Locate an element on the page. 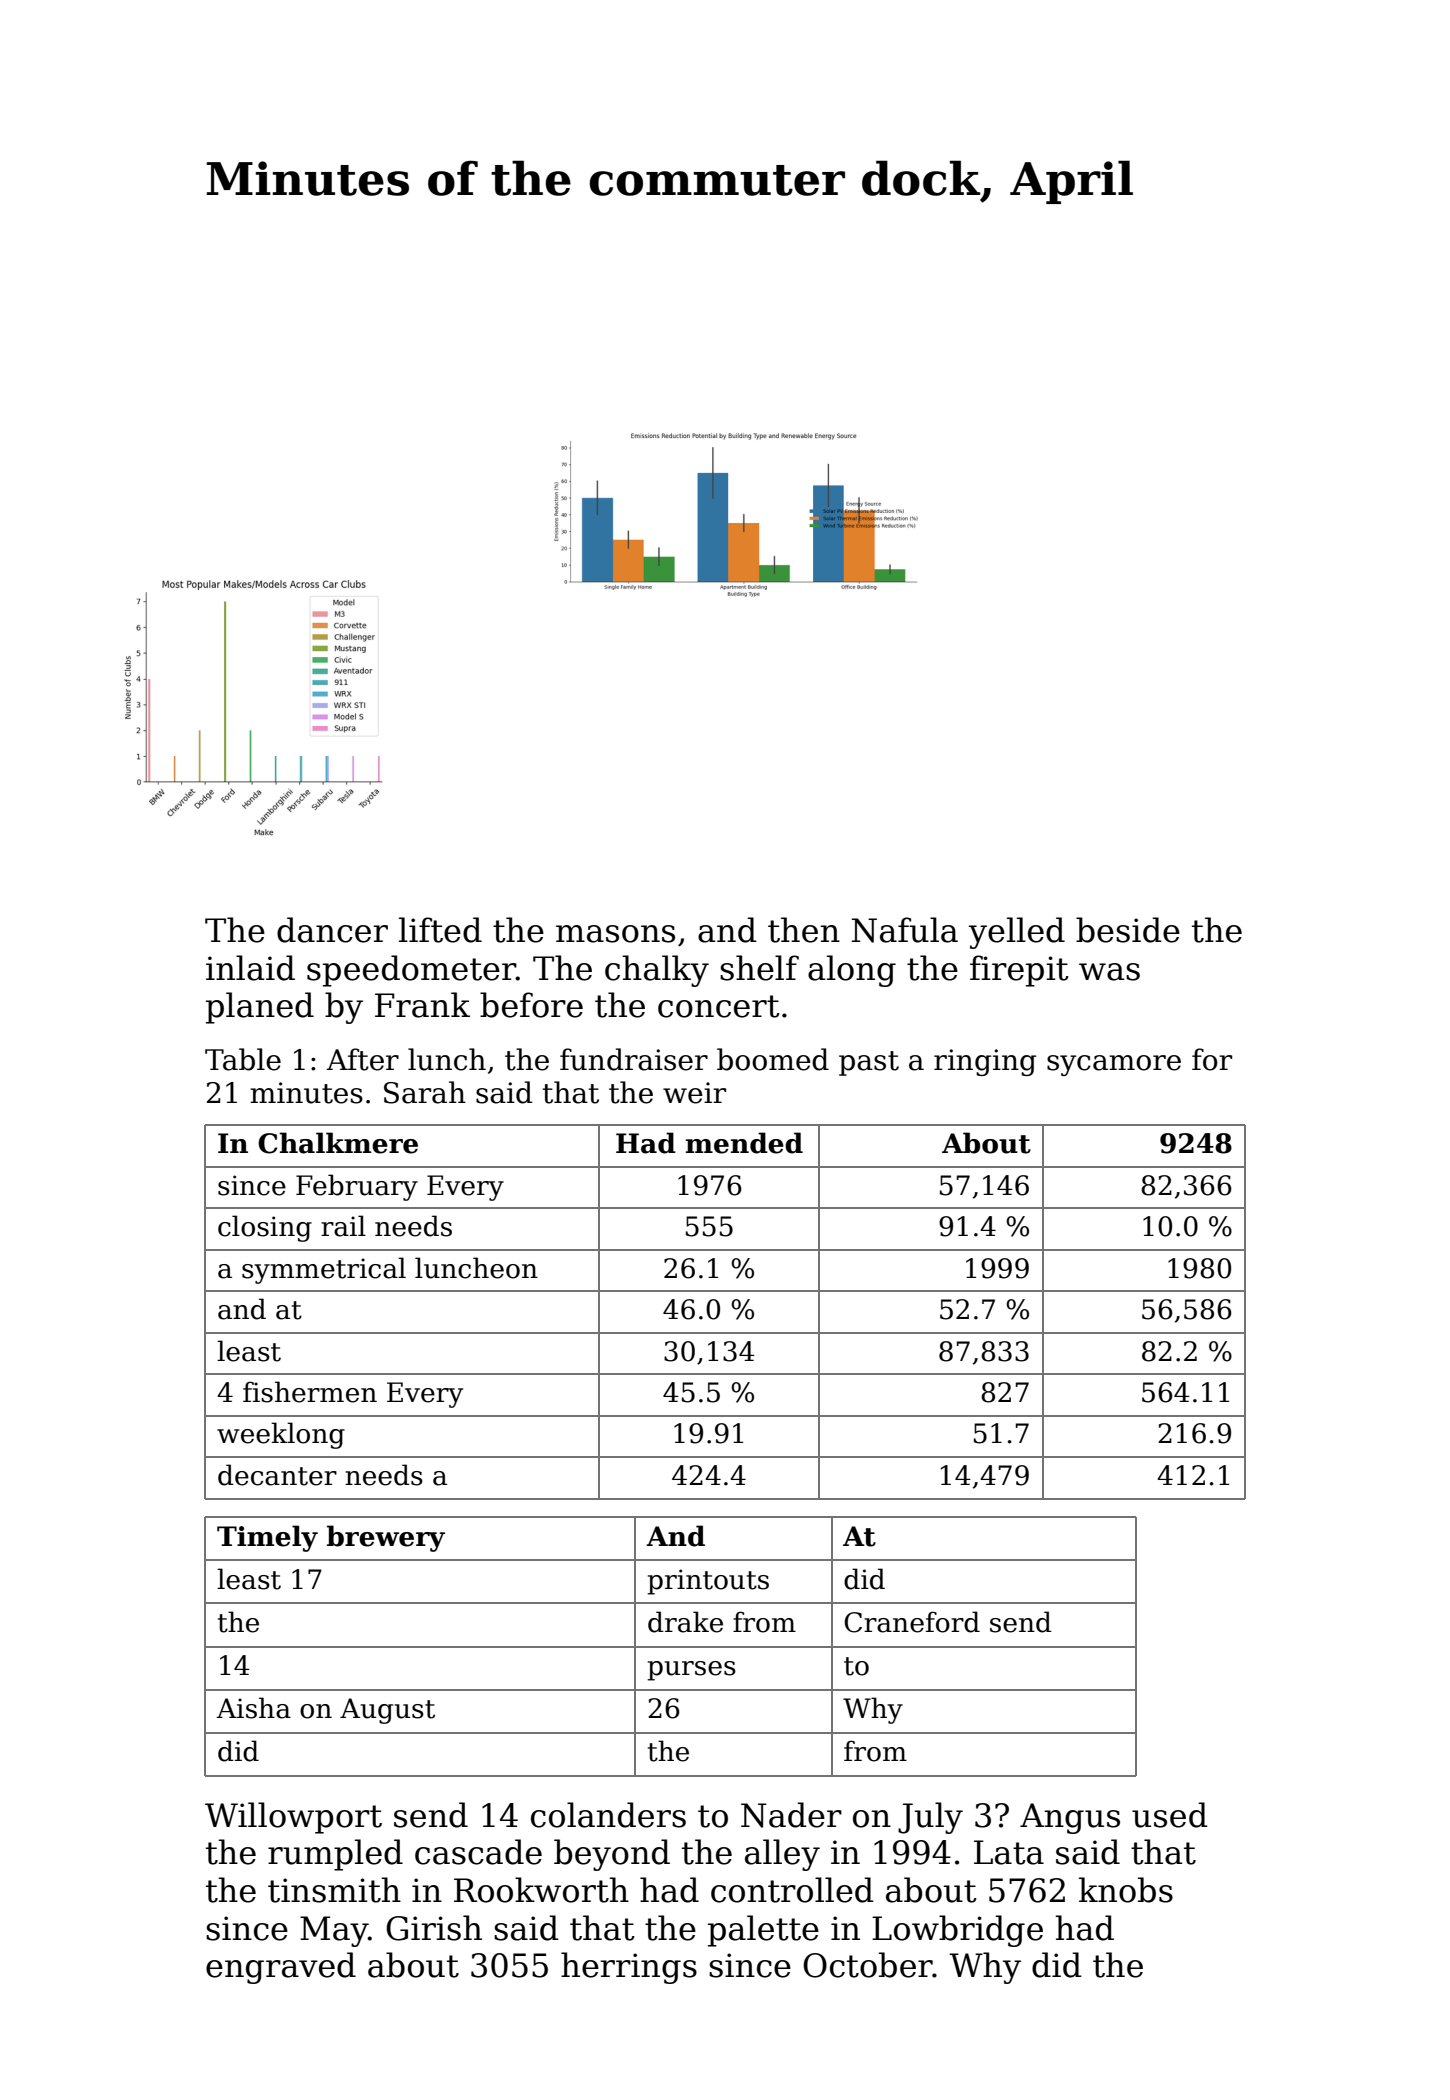 The image size is (1450, 2100). sycamore is located at coordinates (1114, 1065).
